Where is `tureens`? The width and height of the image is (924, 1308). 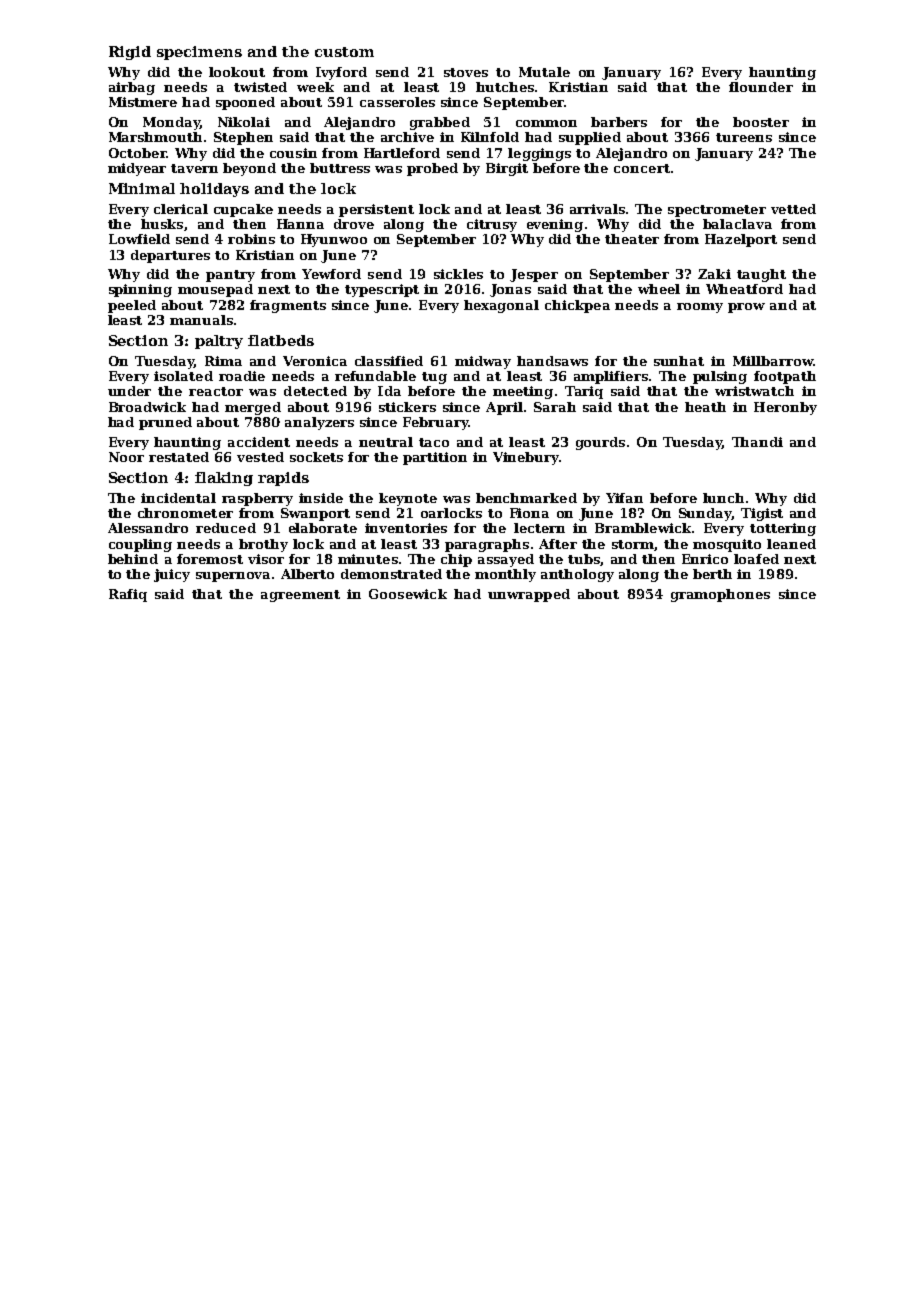 tureens is located at coordinates (744, 137).
